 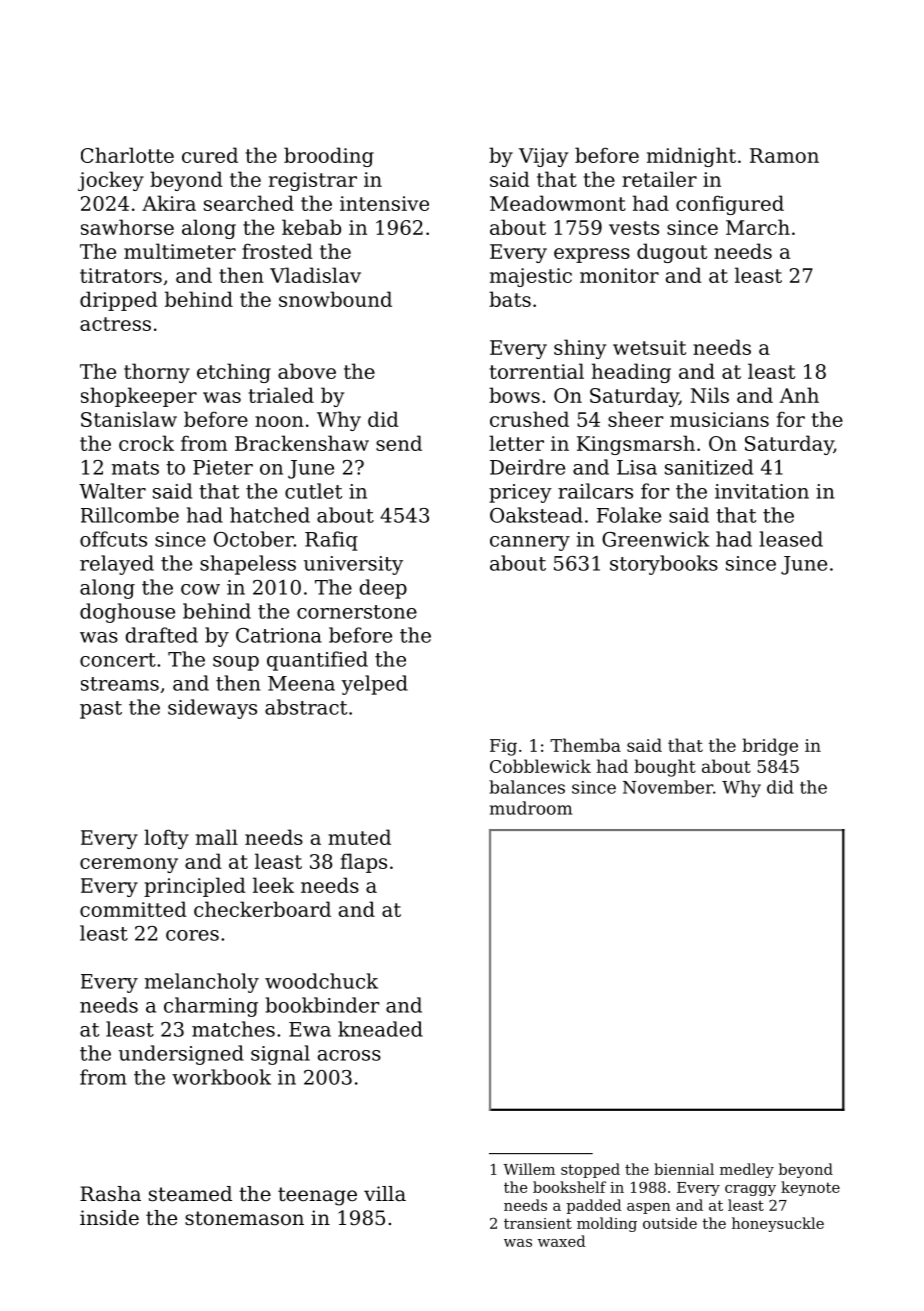 I want to click on Meadowmont, so click(x=558, y=203).
